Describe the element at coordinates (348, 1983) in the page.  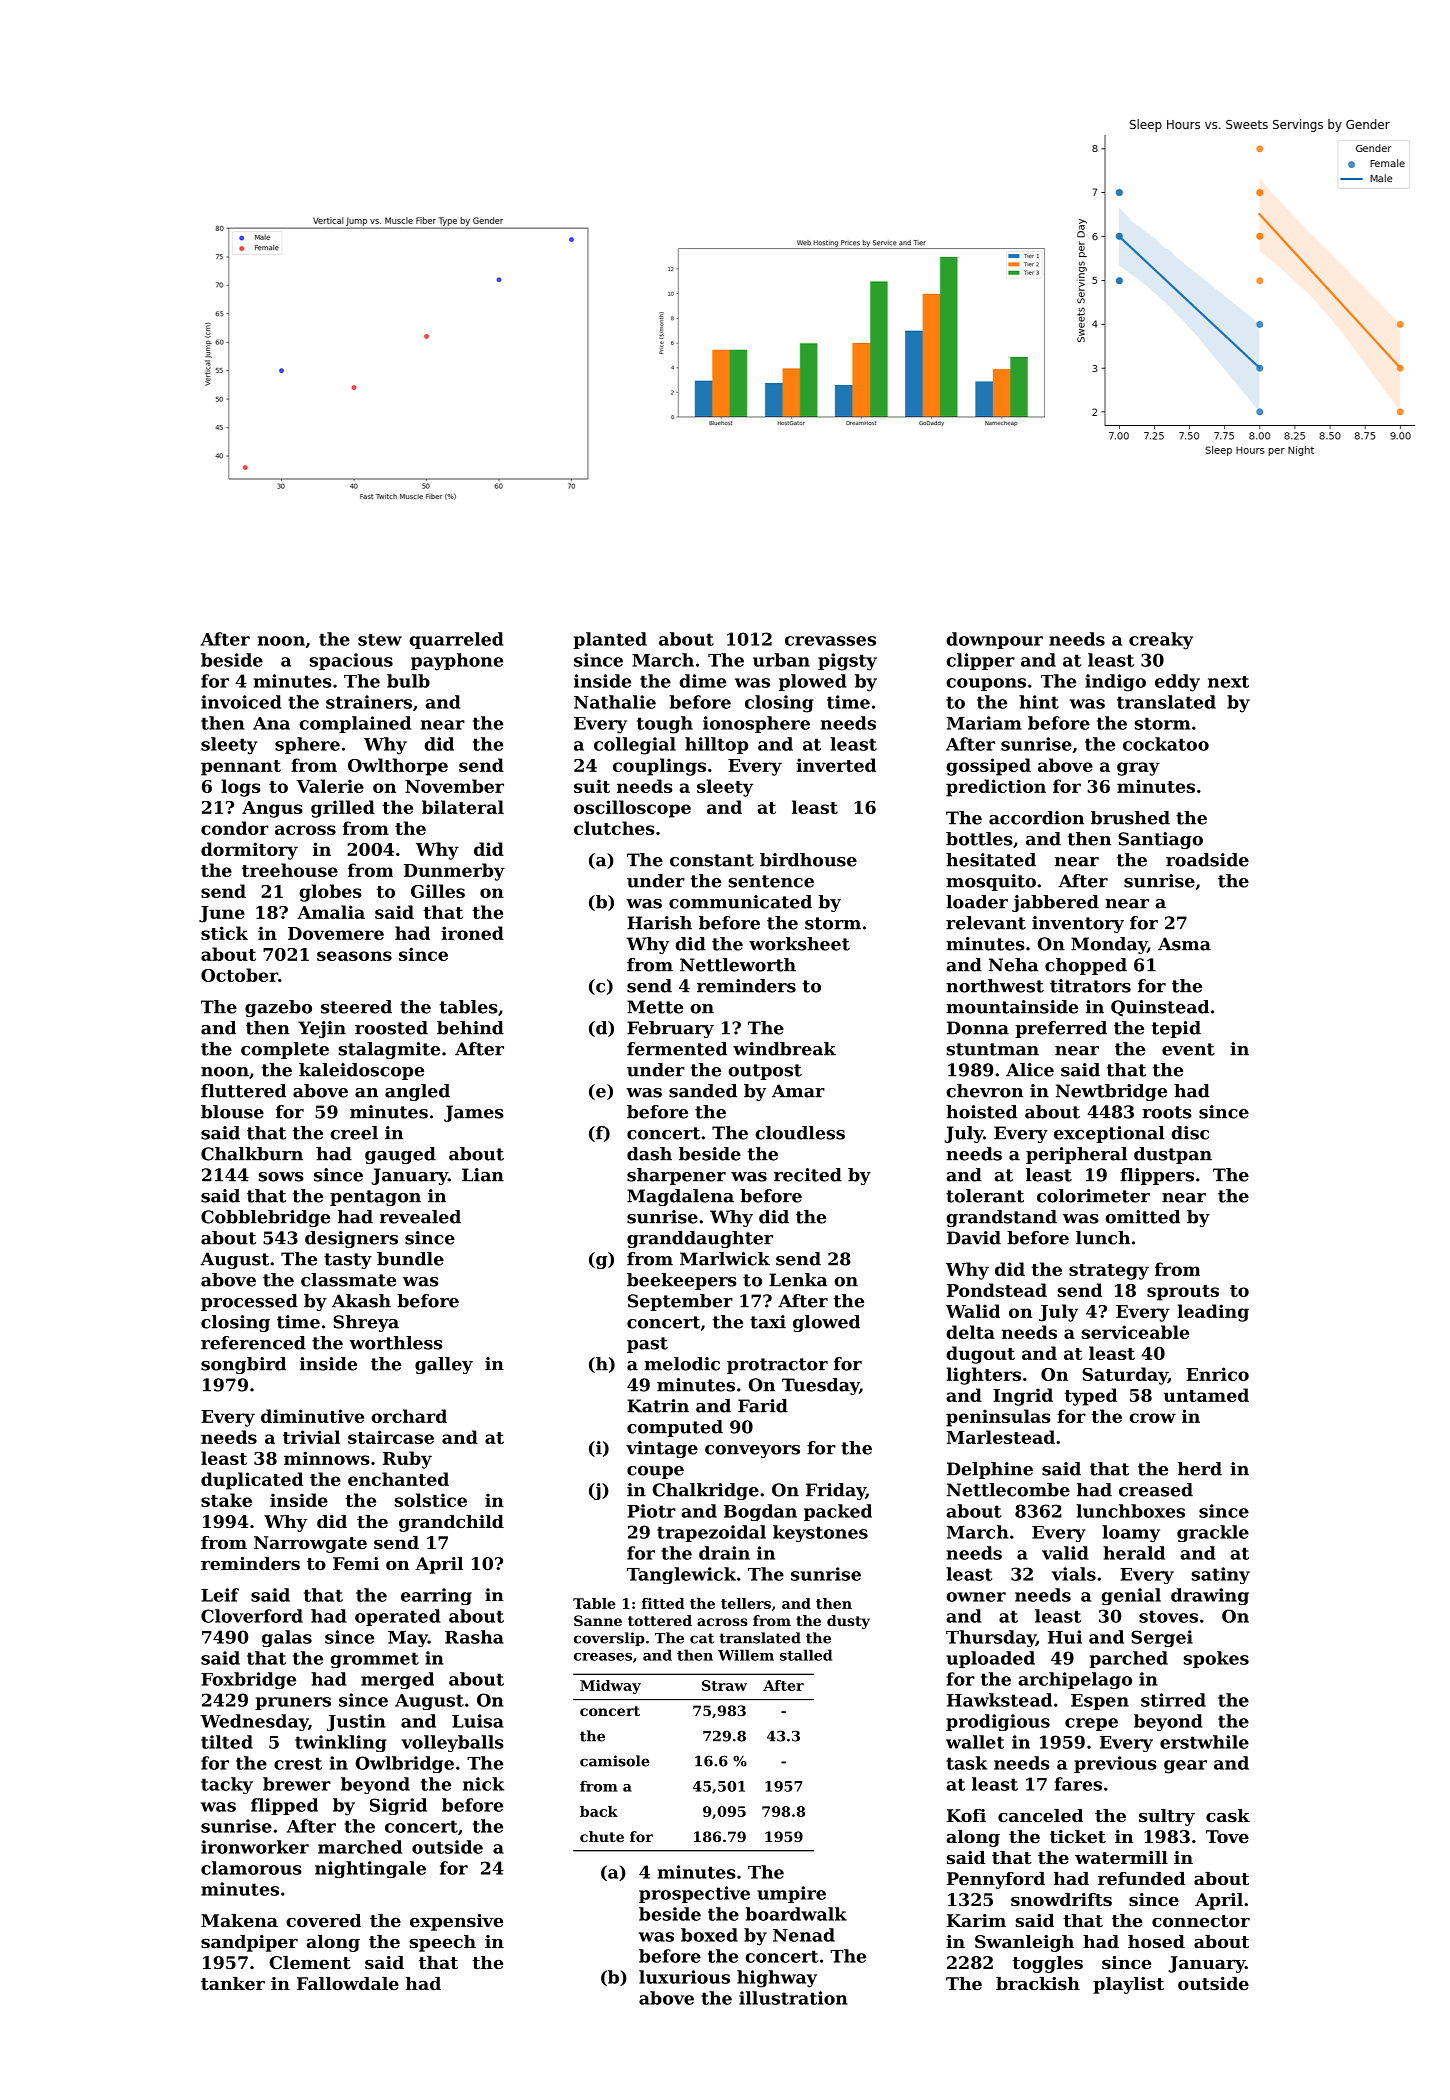
I see `Fallowdale` at that location.
